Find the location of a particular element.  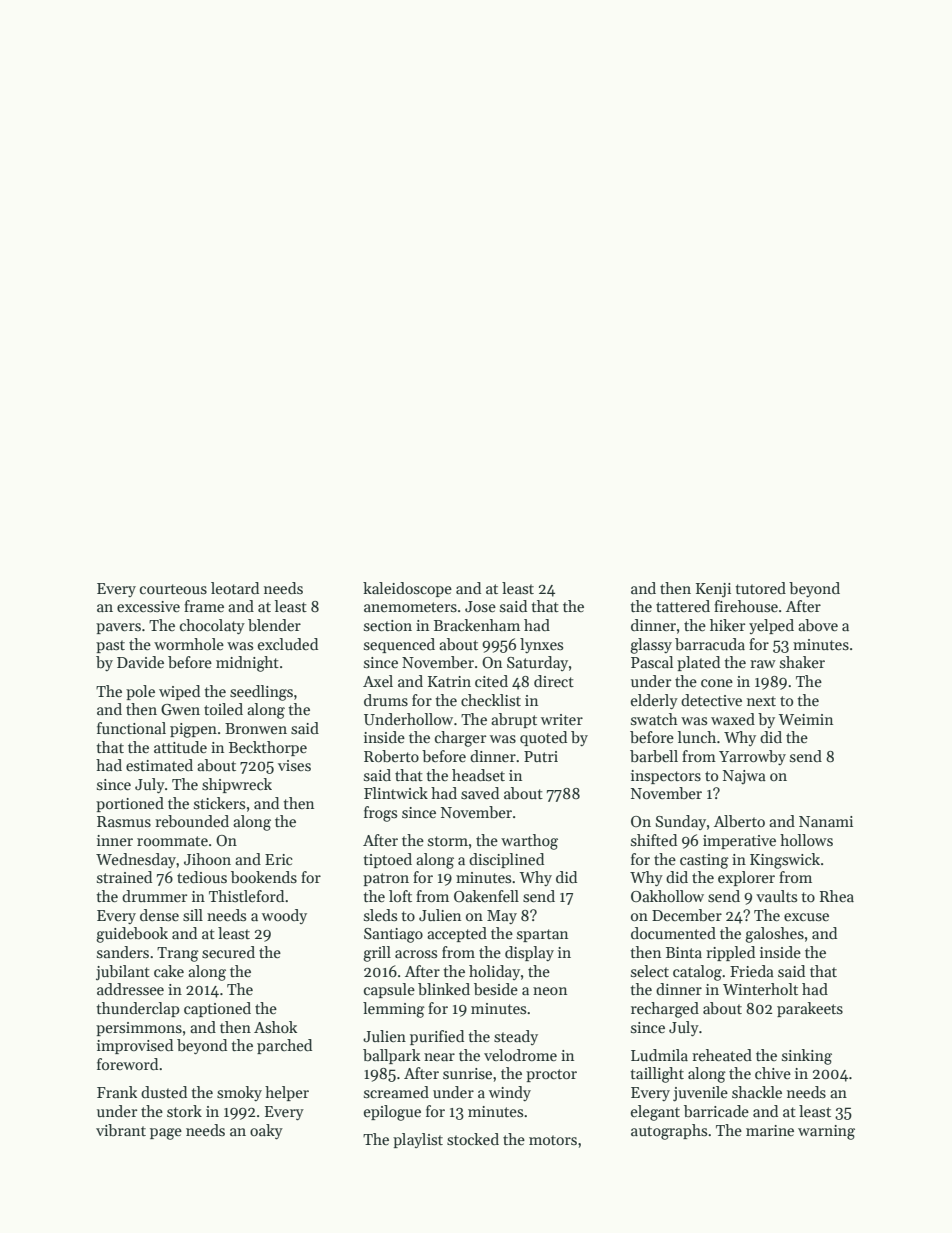

Kenji is located at coordinates (713, 590).
